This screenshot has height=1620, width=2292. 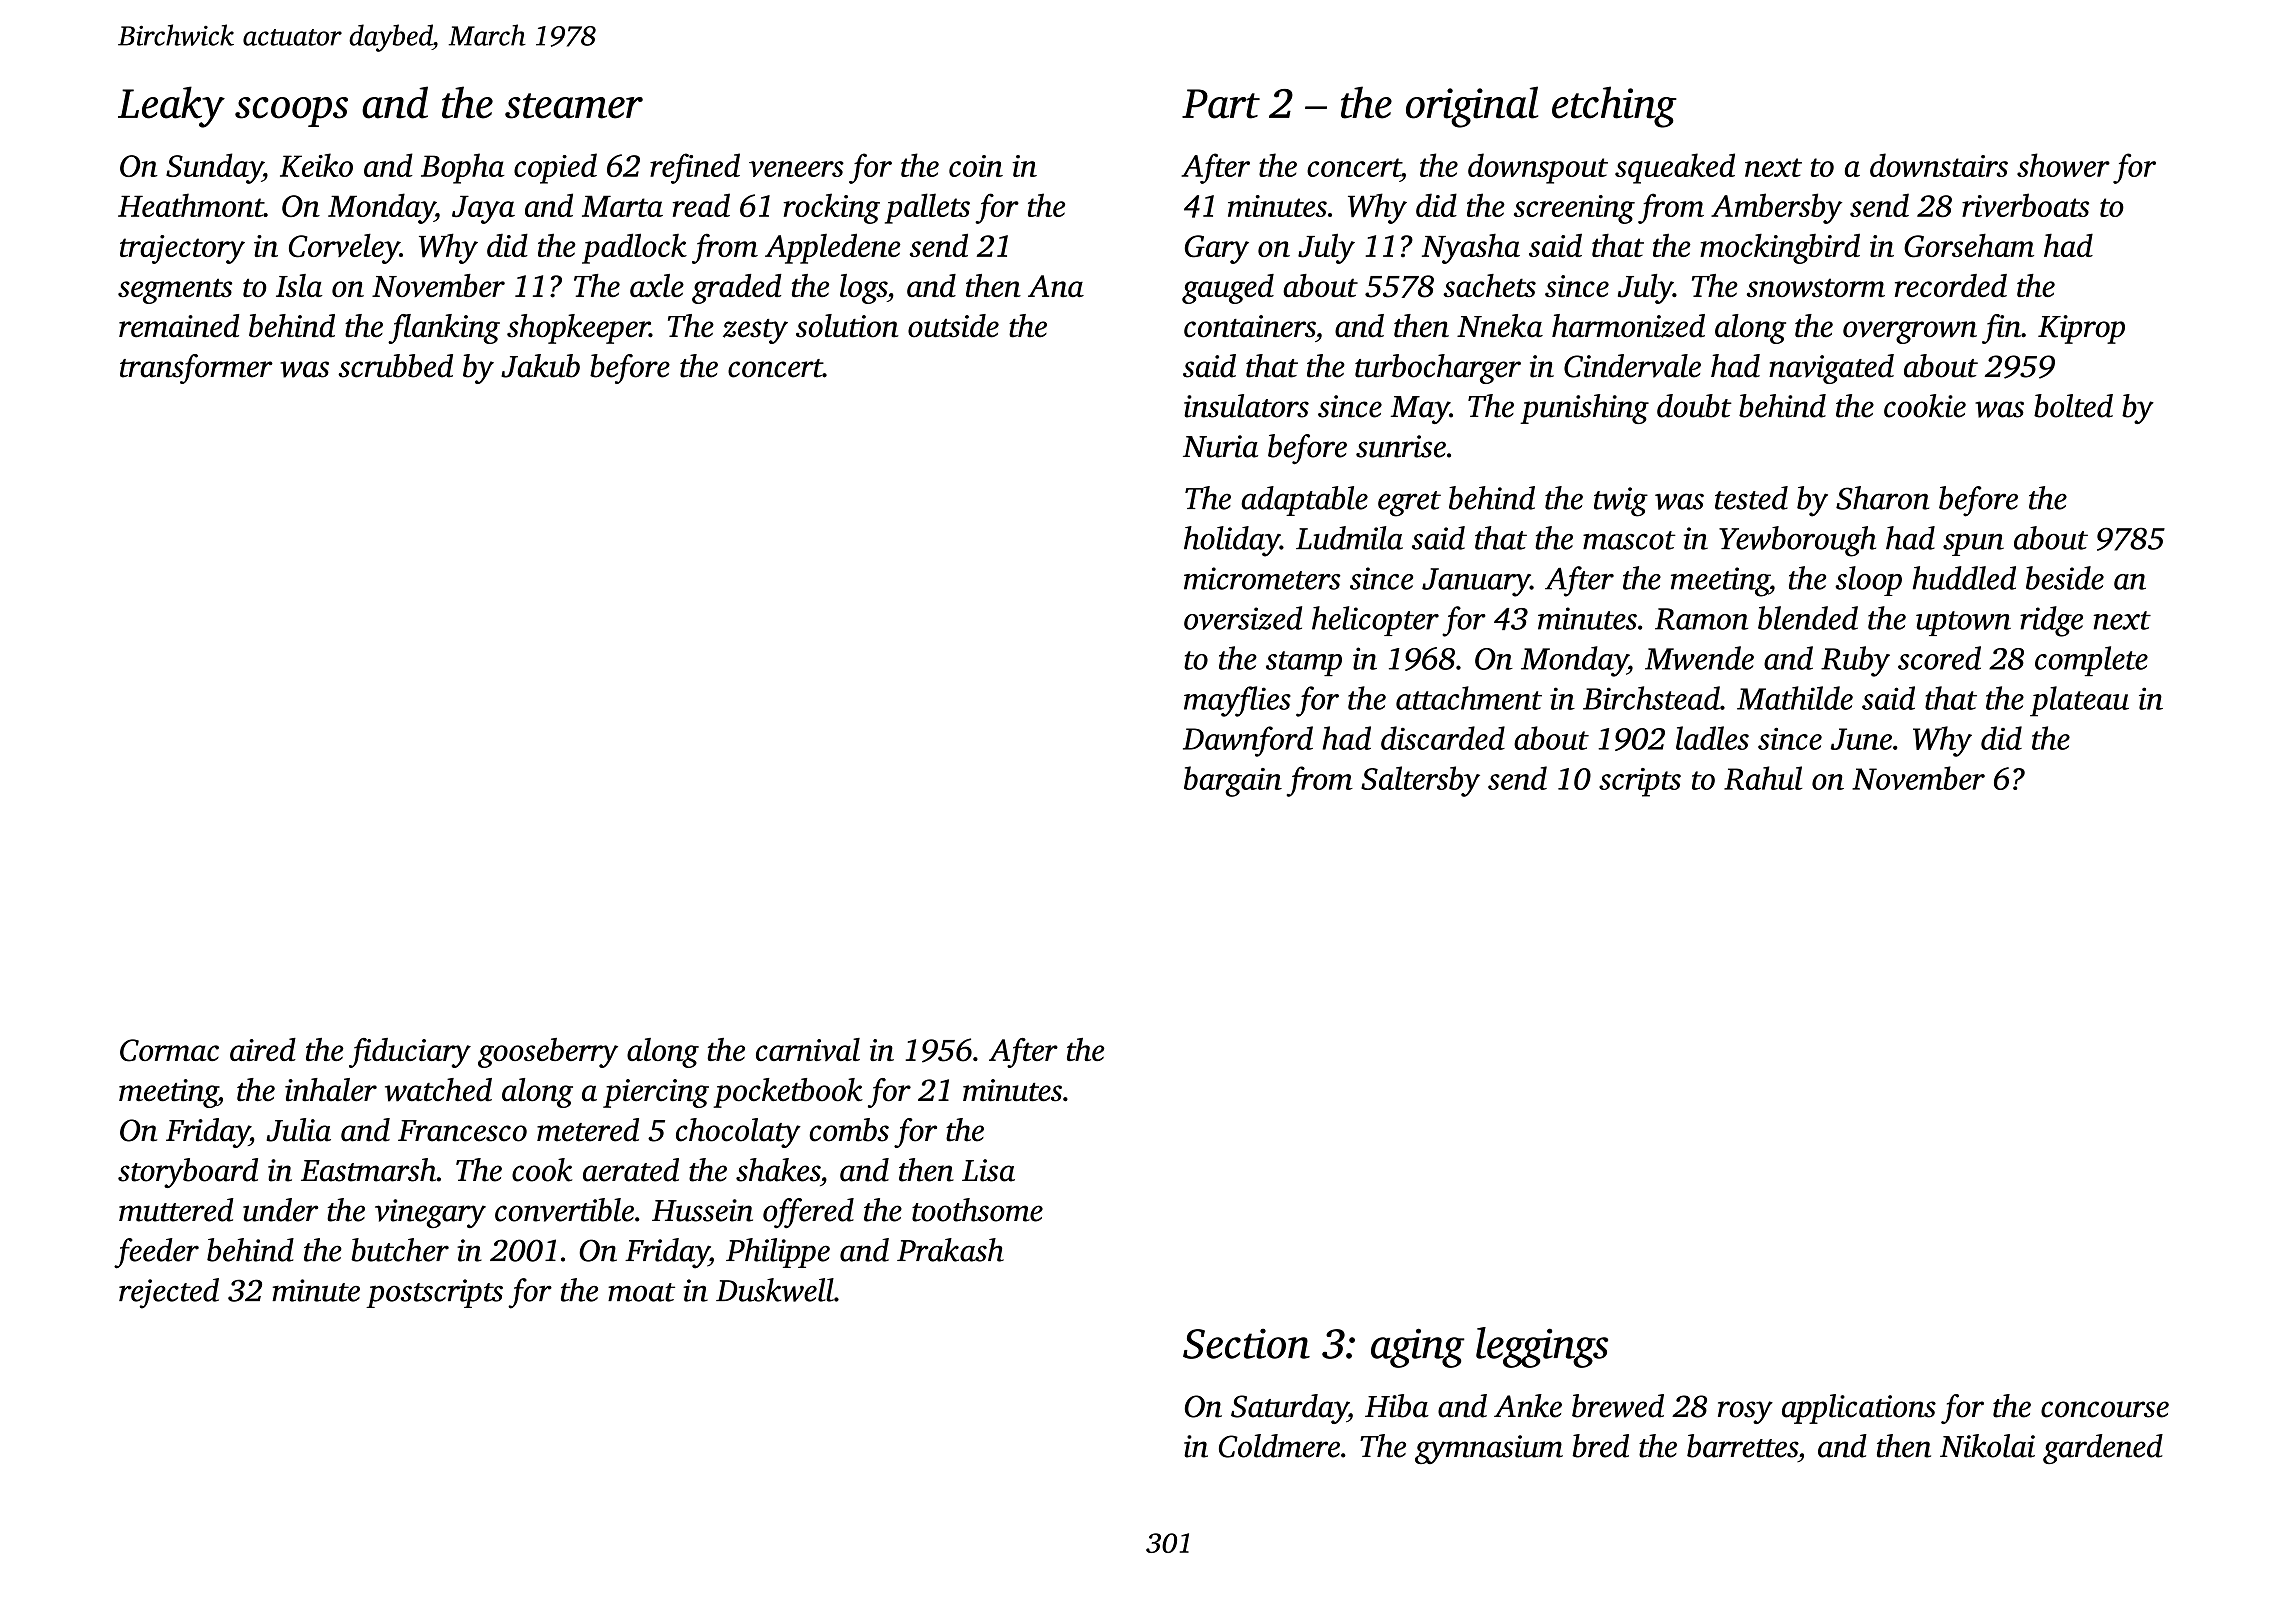 What do you see at coordinates (2079, 701) in the screenshot?
I see `plateau` at bounding box center [2079, 701].
